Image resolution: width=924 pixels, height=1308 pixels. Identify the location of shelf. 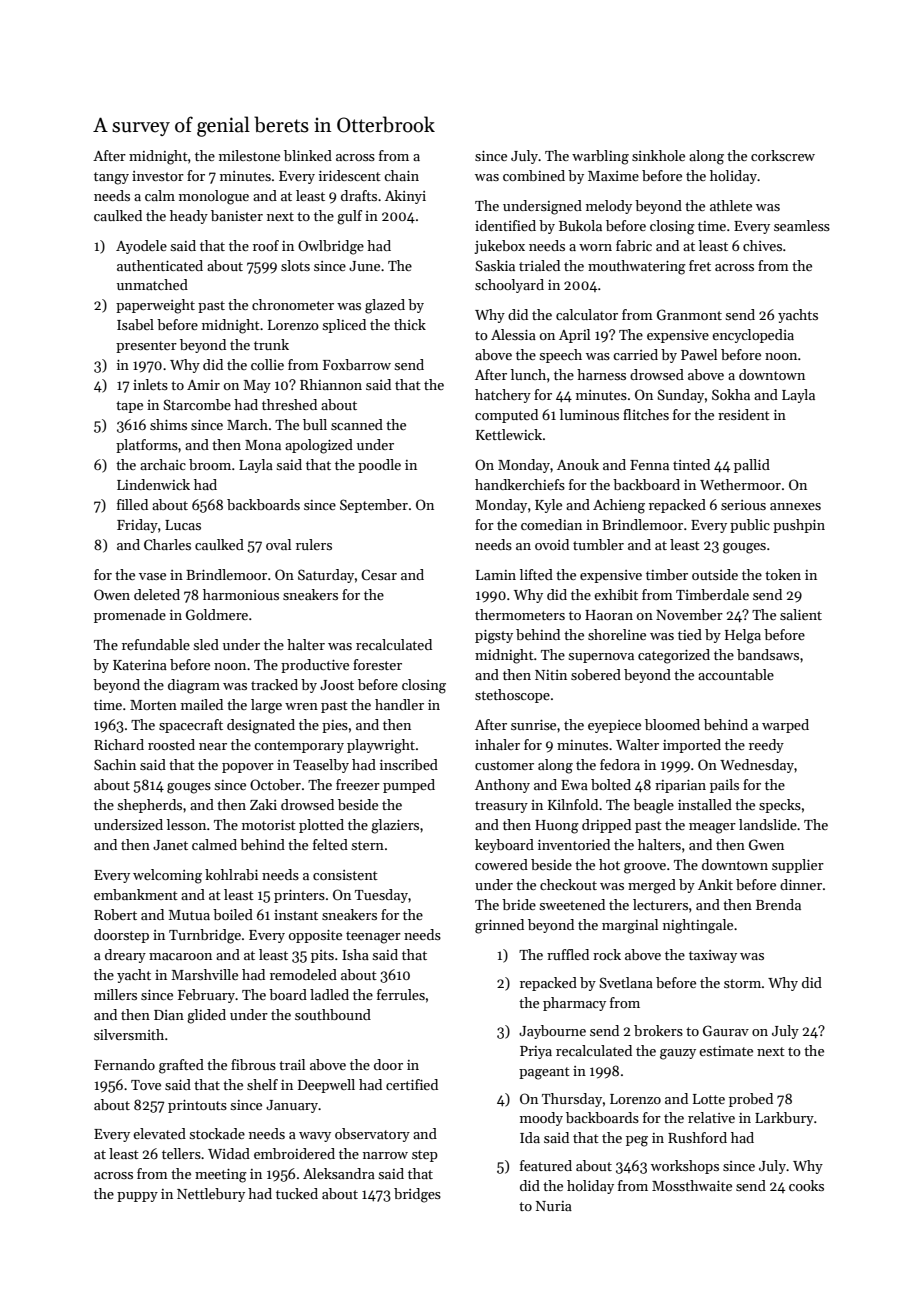
(262, 1084).
